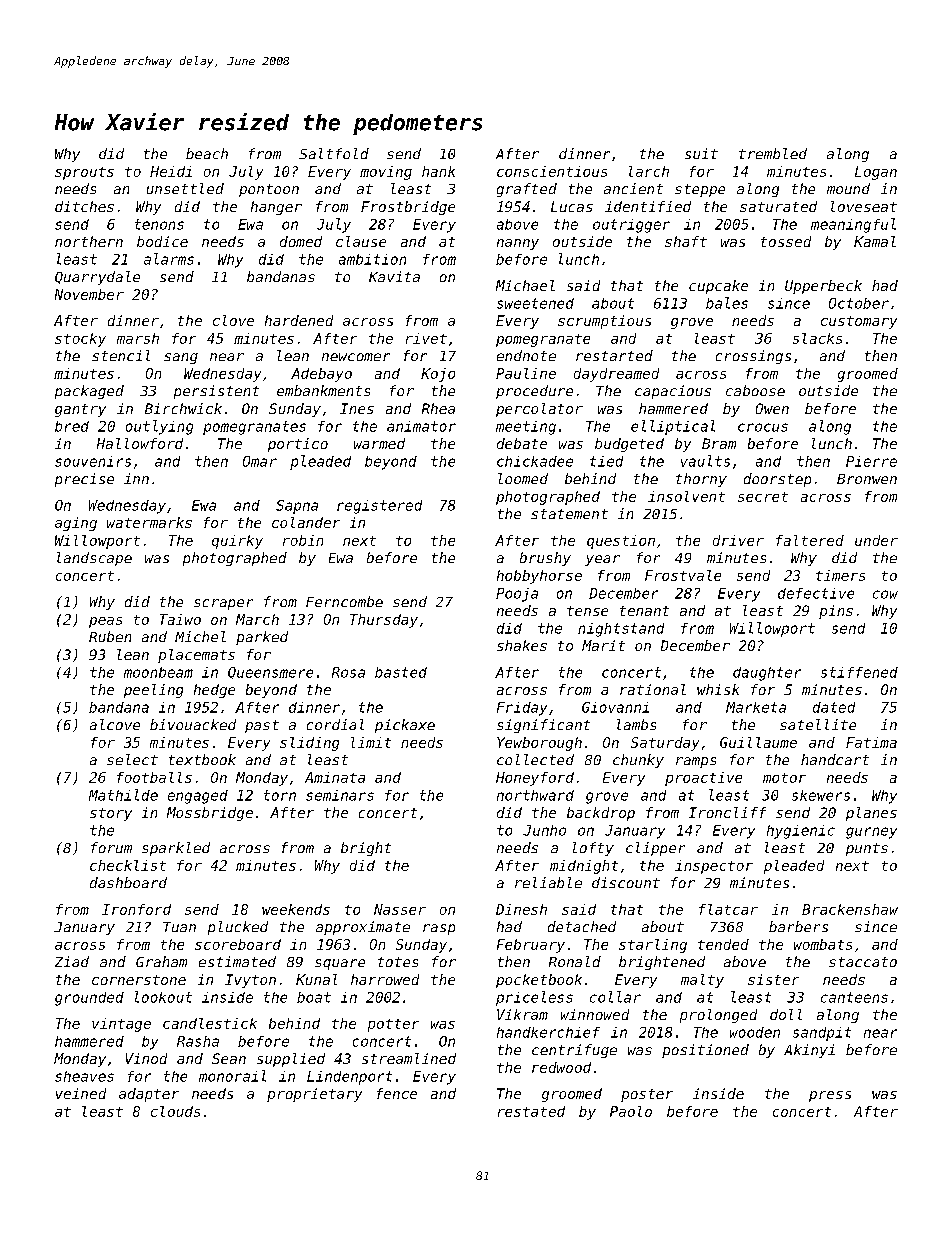 The width and height of the screenshot is (952, 1233). Describe the element at coordinates (81, 1093) in the screenshot. I see `veined` at that location.
